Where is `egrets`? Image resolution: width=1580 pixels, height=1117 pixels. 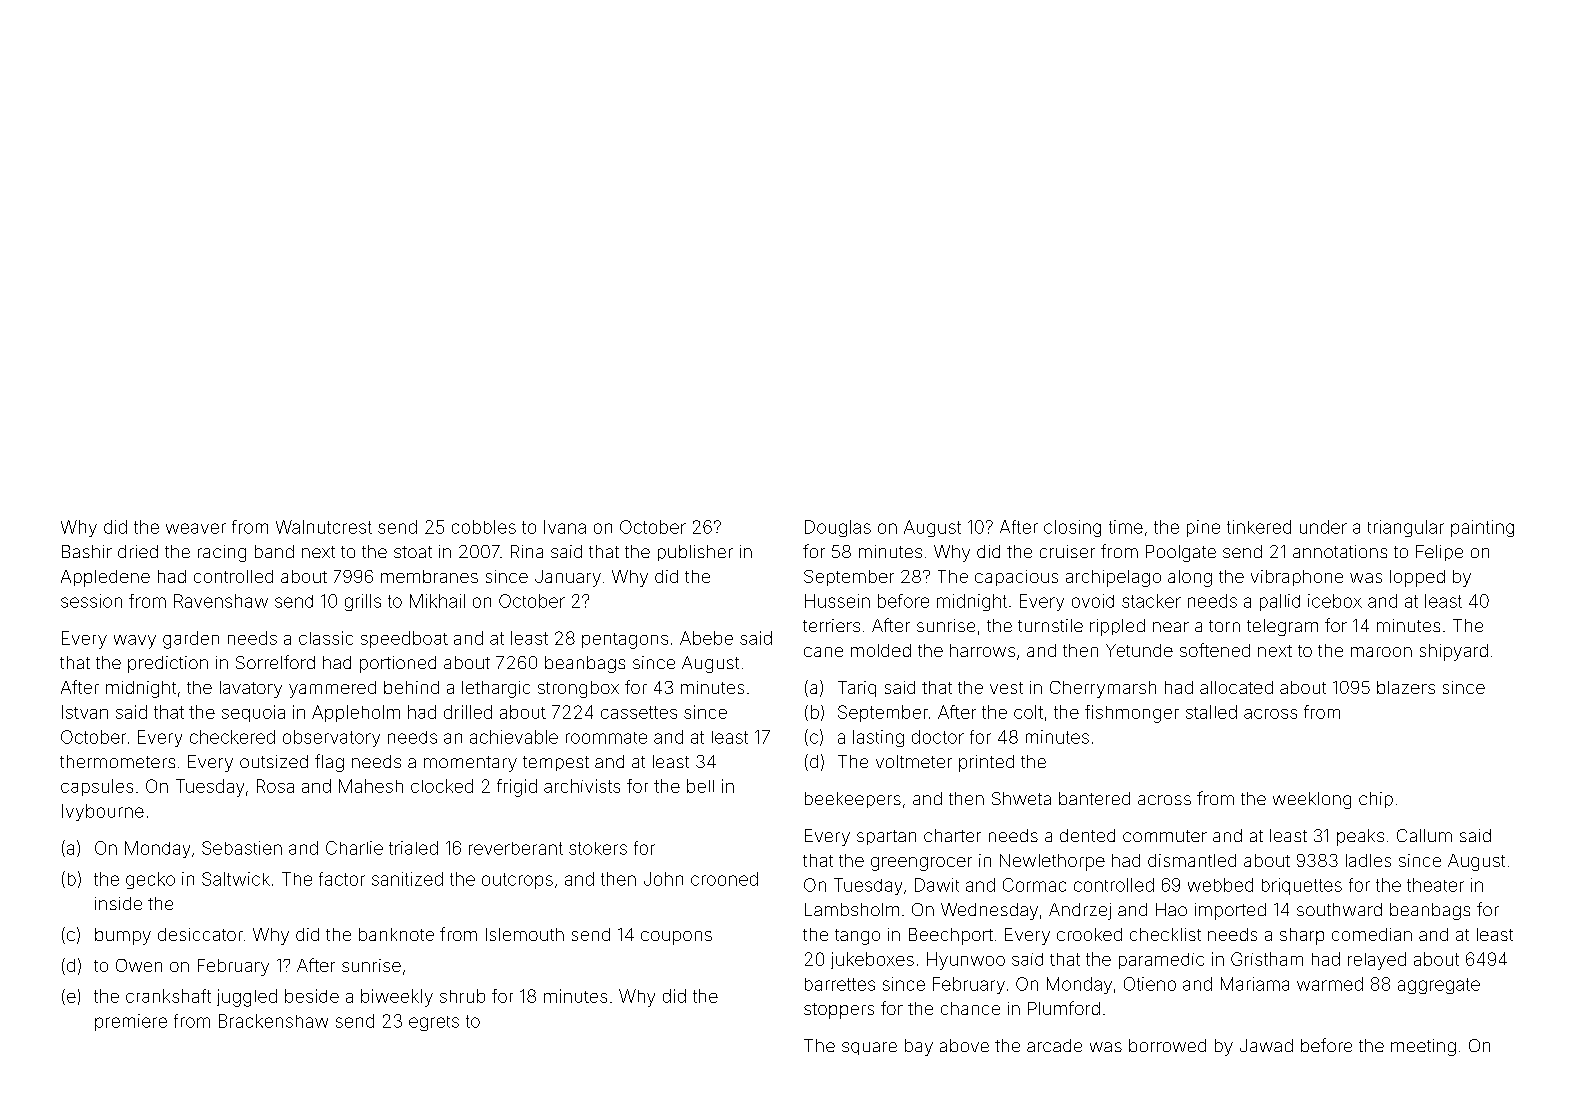
egrets is located at coordinates (434, 1023).
